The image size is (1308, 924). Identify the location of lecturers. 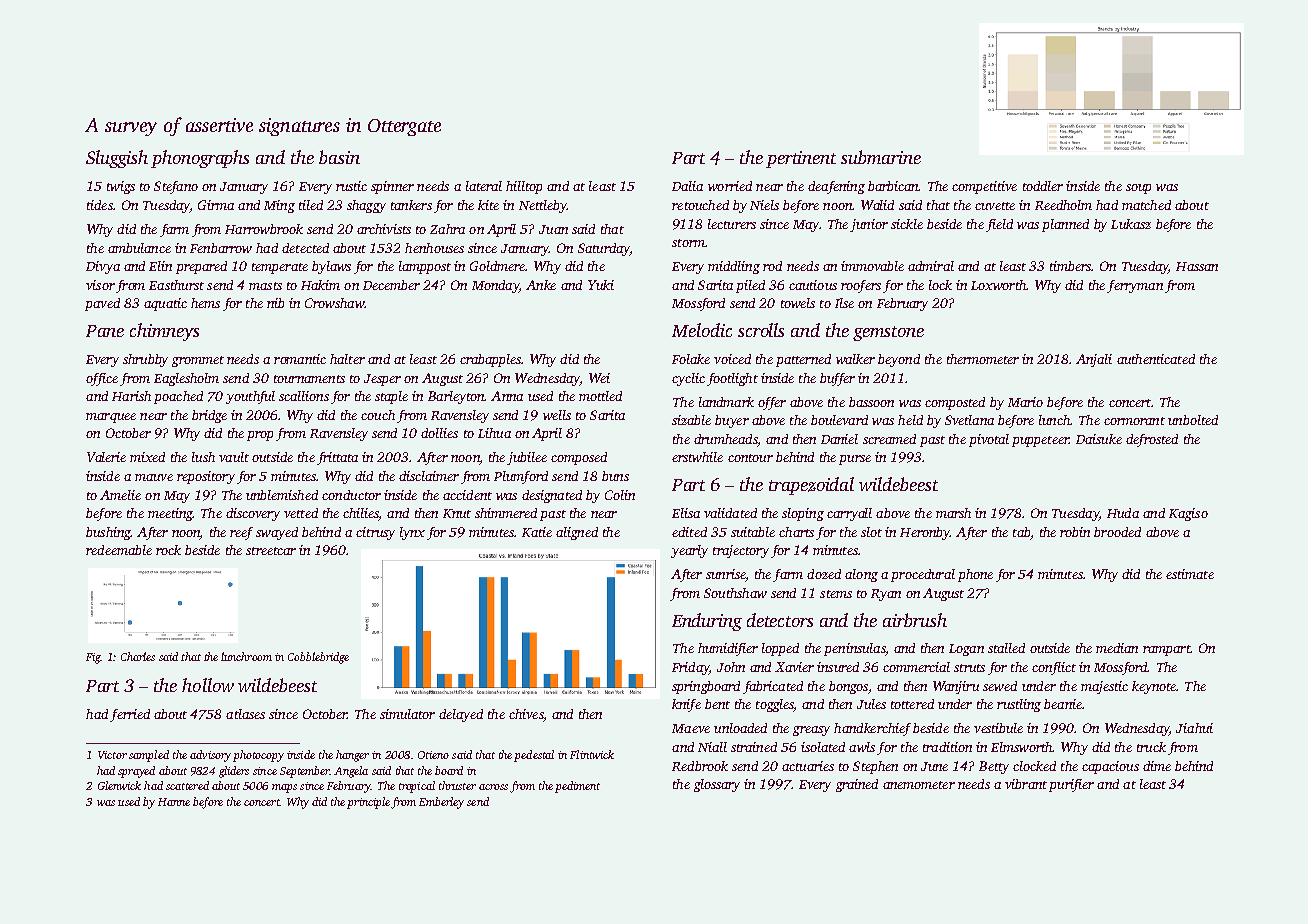
(732, 224).
